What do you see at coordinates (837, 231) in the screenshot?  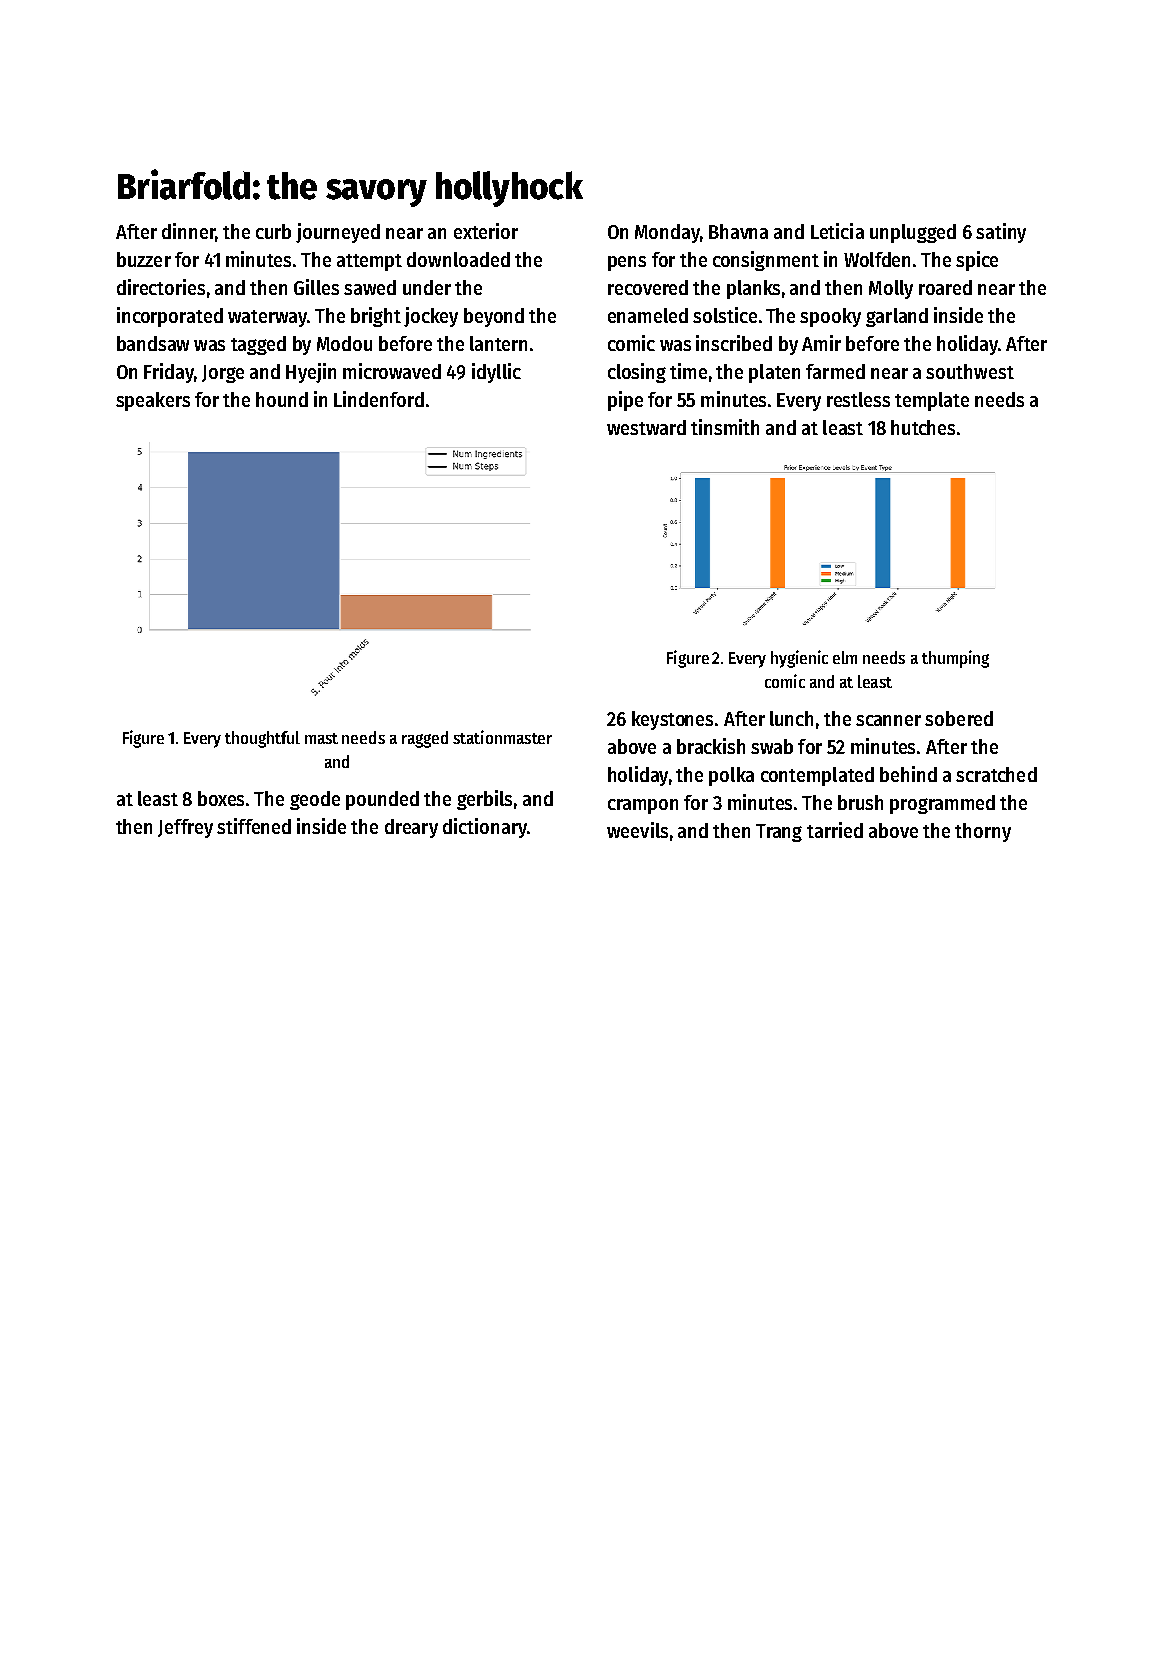 I see `Leticia` at bounding box center [837, 231].
